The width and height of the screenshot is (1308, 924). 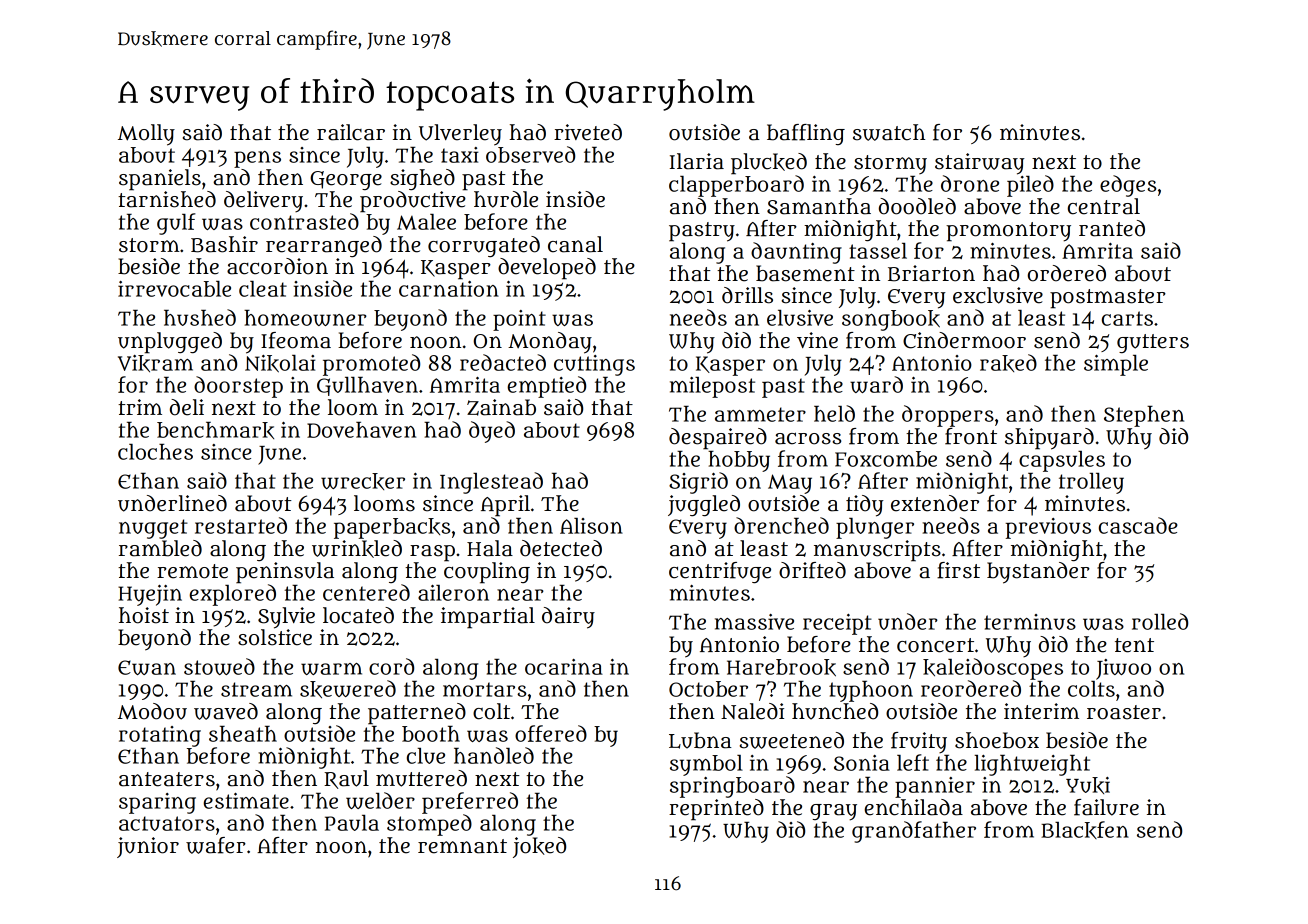 I want to click on tarnished, so click(x=167, y=199).
